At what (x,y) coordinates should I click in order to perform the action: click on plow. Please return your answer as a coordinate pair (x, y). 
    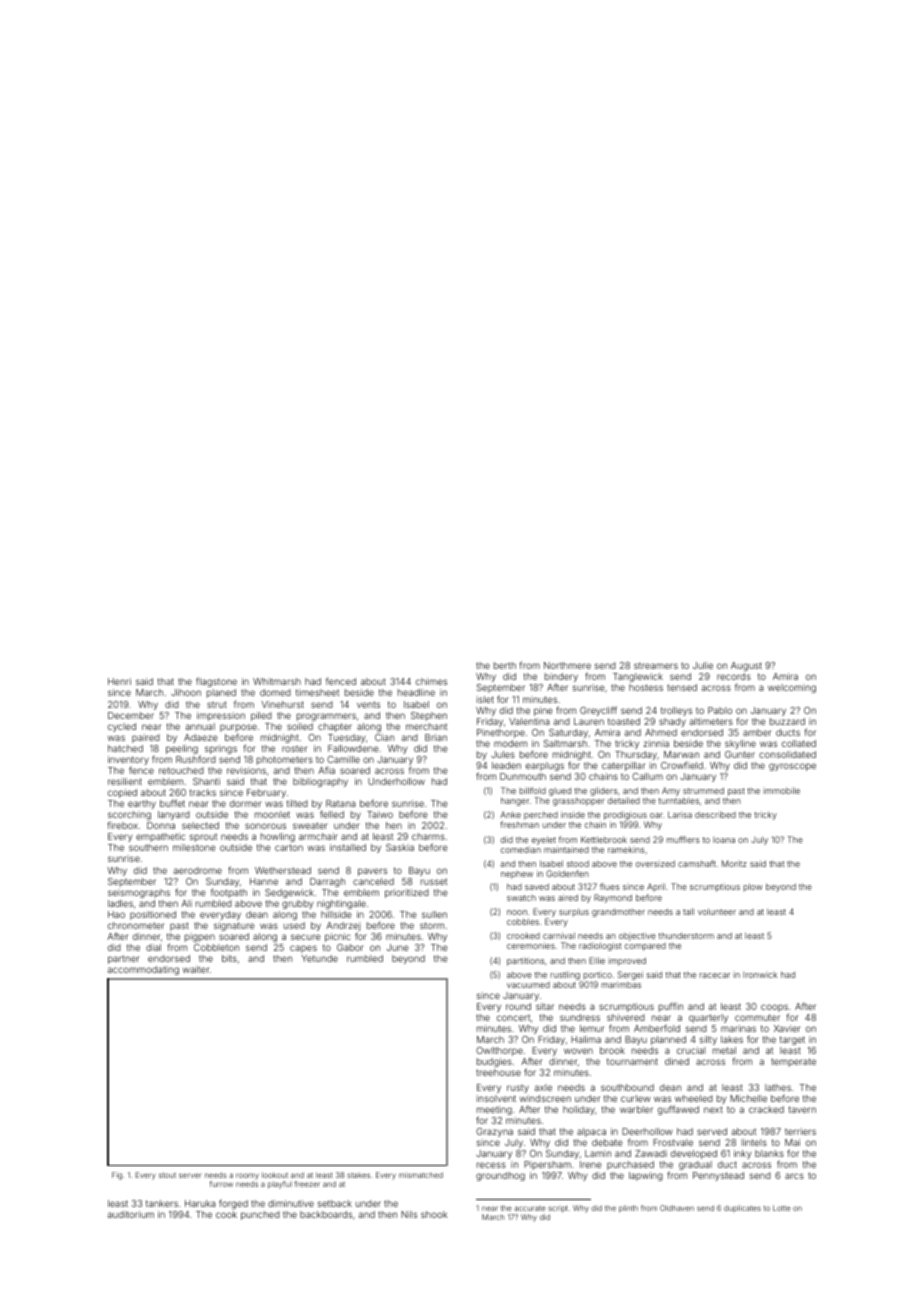
    Looking at the image, I should click on (753, 887).
